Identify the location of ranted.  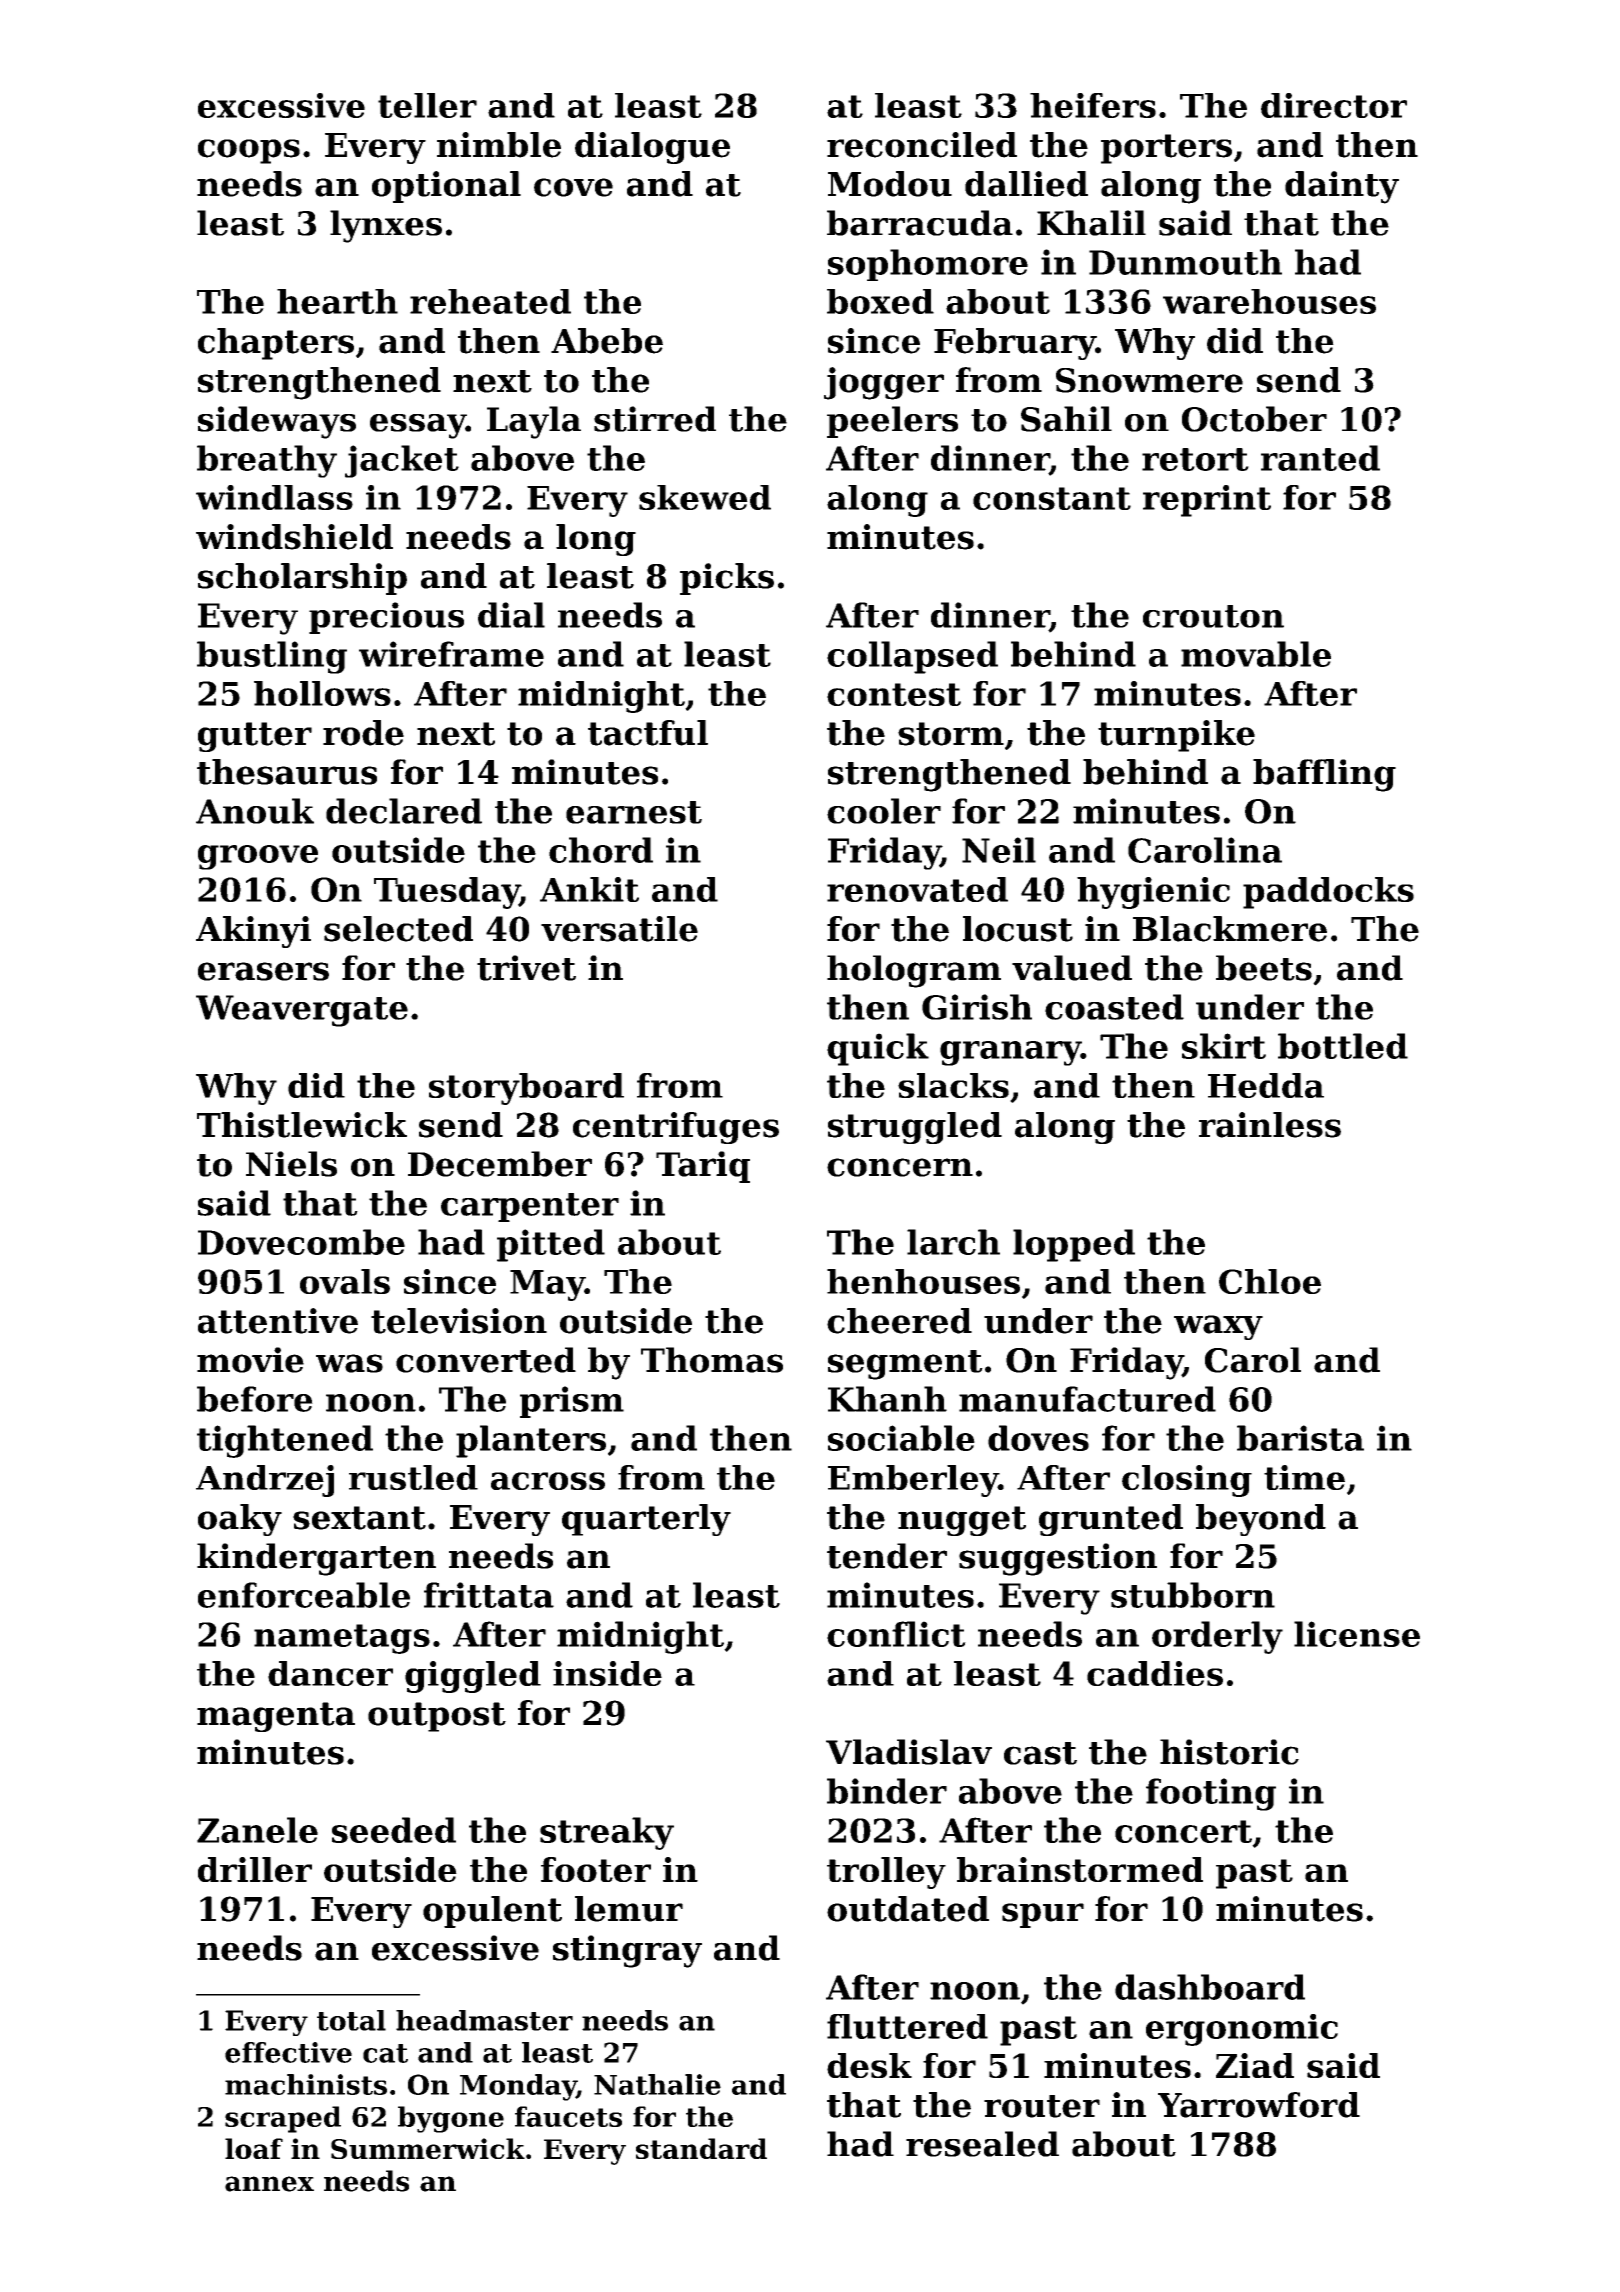
(1320, 458).
